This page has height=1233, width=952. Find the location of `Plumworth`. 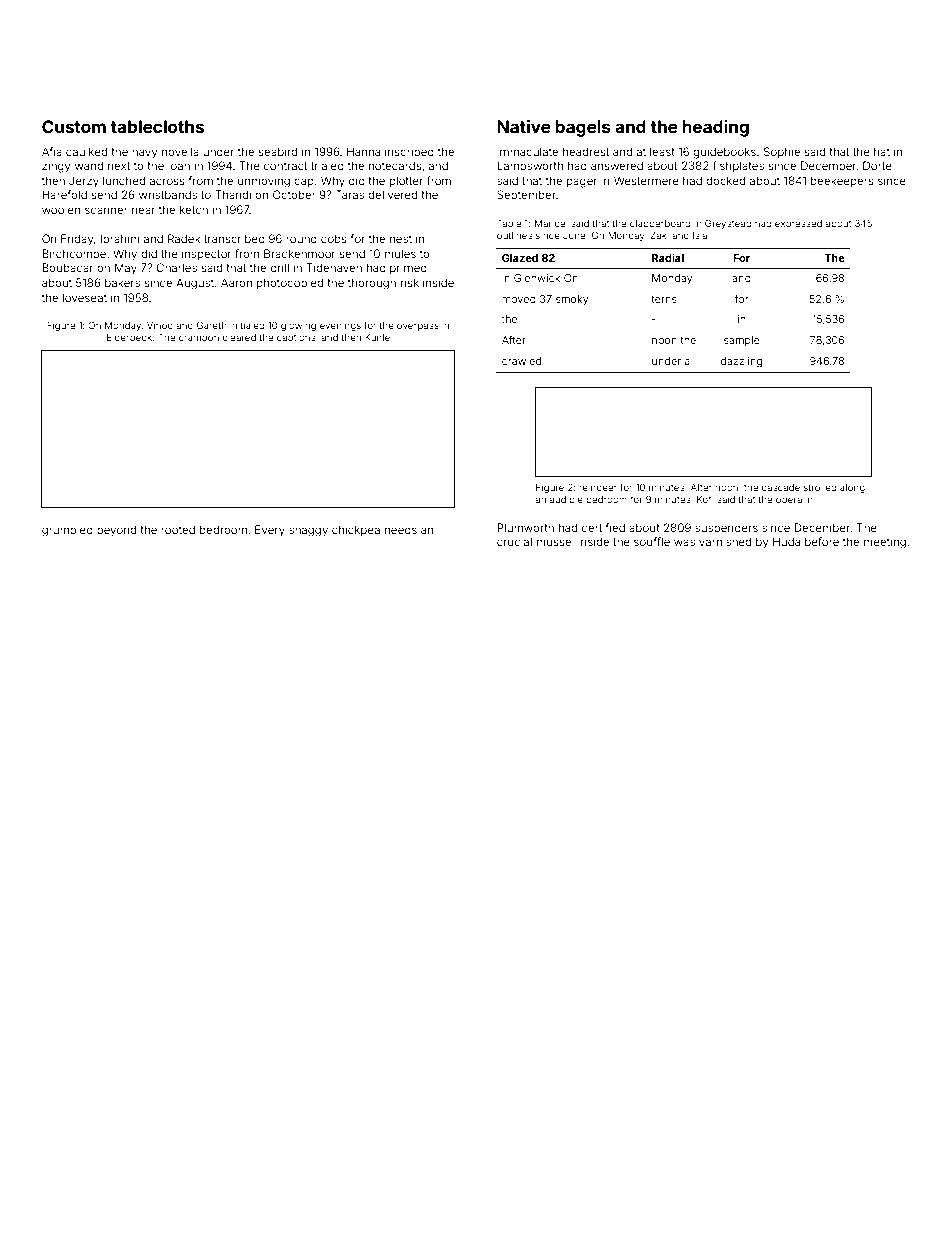

Plumworth is located at coordinates (525, 527).
